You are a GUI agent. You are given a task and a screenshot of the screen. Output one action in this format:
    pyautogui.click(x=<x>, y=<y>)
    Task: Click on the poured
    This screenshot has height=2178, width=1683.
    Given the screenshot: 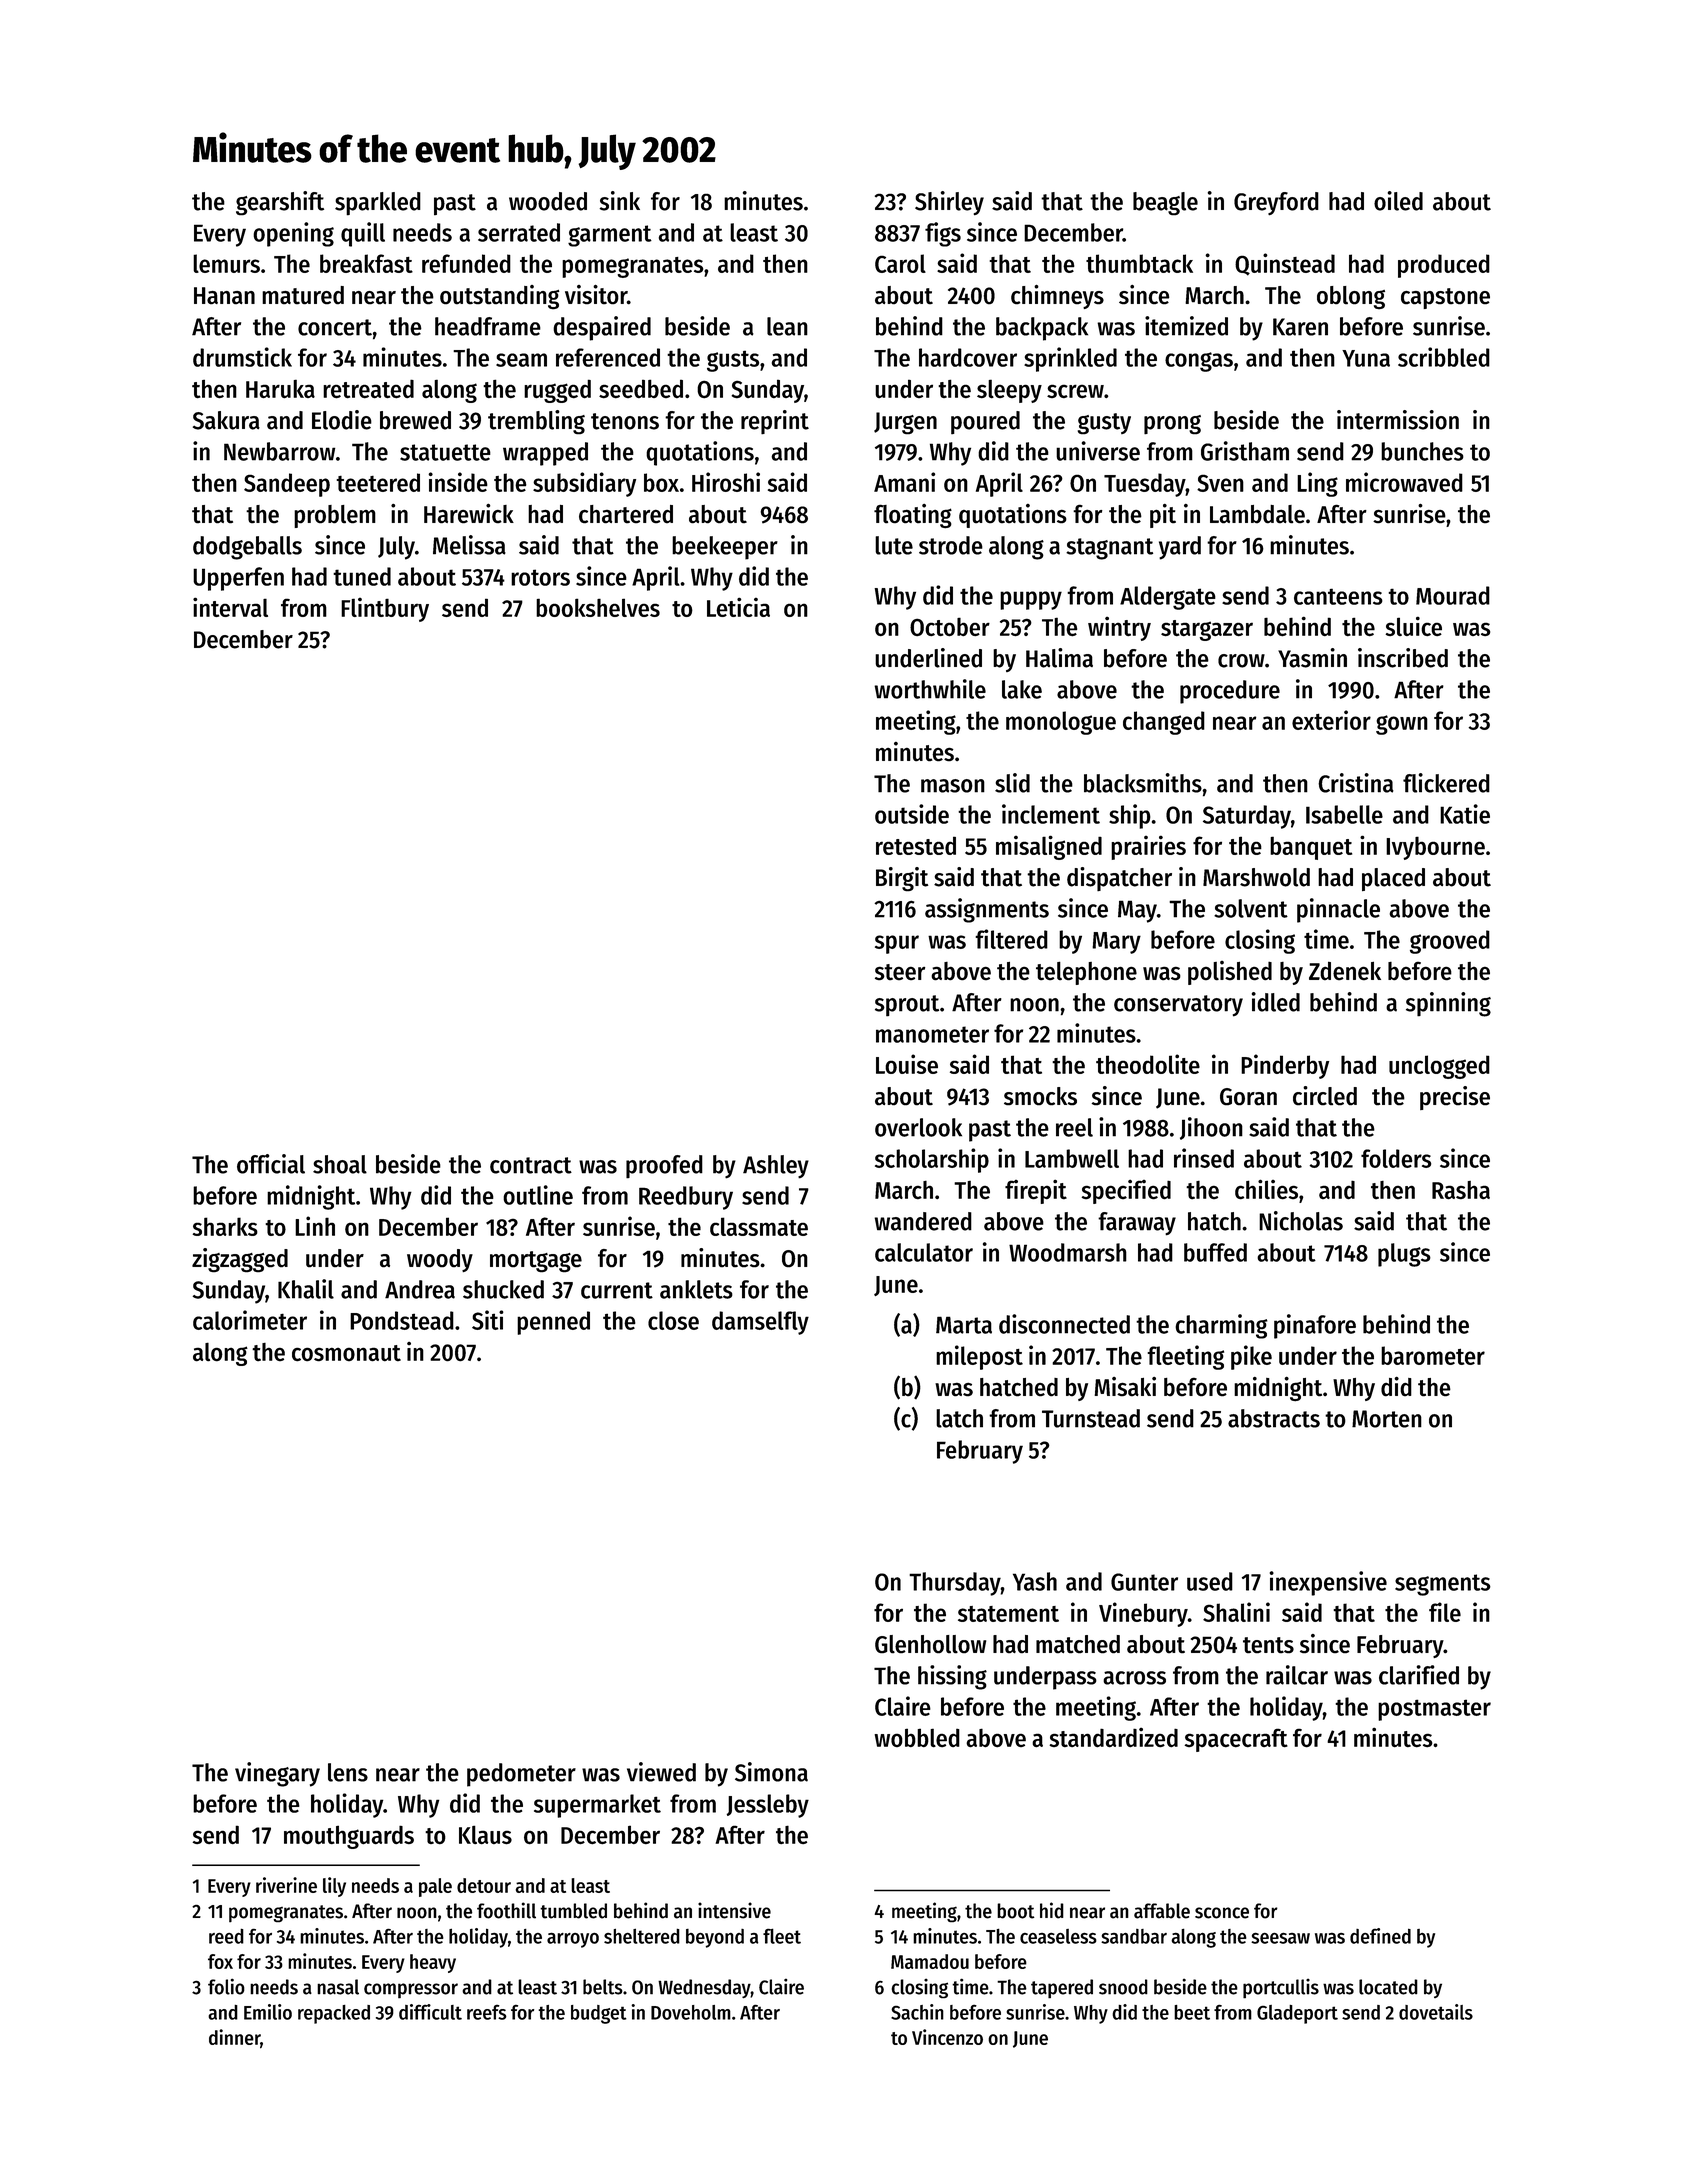 What is the action you would take?
    pyautogui.click(x=985, y=423)
